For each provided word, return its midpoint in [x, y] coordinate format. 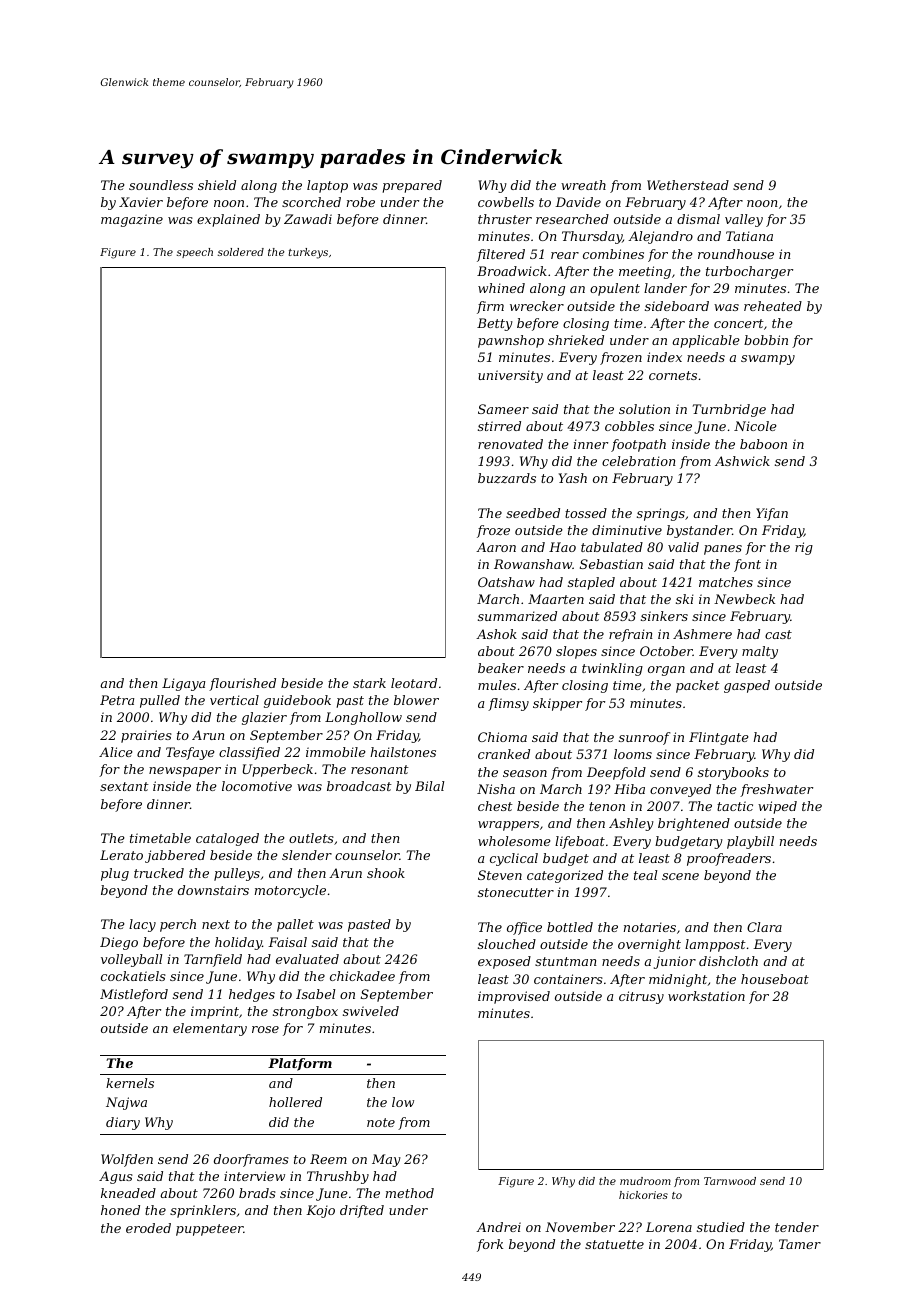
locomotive [257, 786]
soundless [161, 185]
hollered [295, 1102]
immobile [336, 752]
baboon [763, 444]
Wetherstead [688, 185]
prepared [412, 186]
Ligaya [183, 684]
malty [760, 652]
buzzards [507, 478]
